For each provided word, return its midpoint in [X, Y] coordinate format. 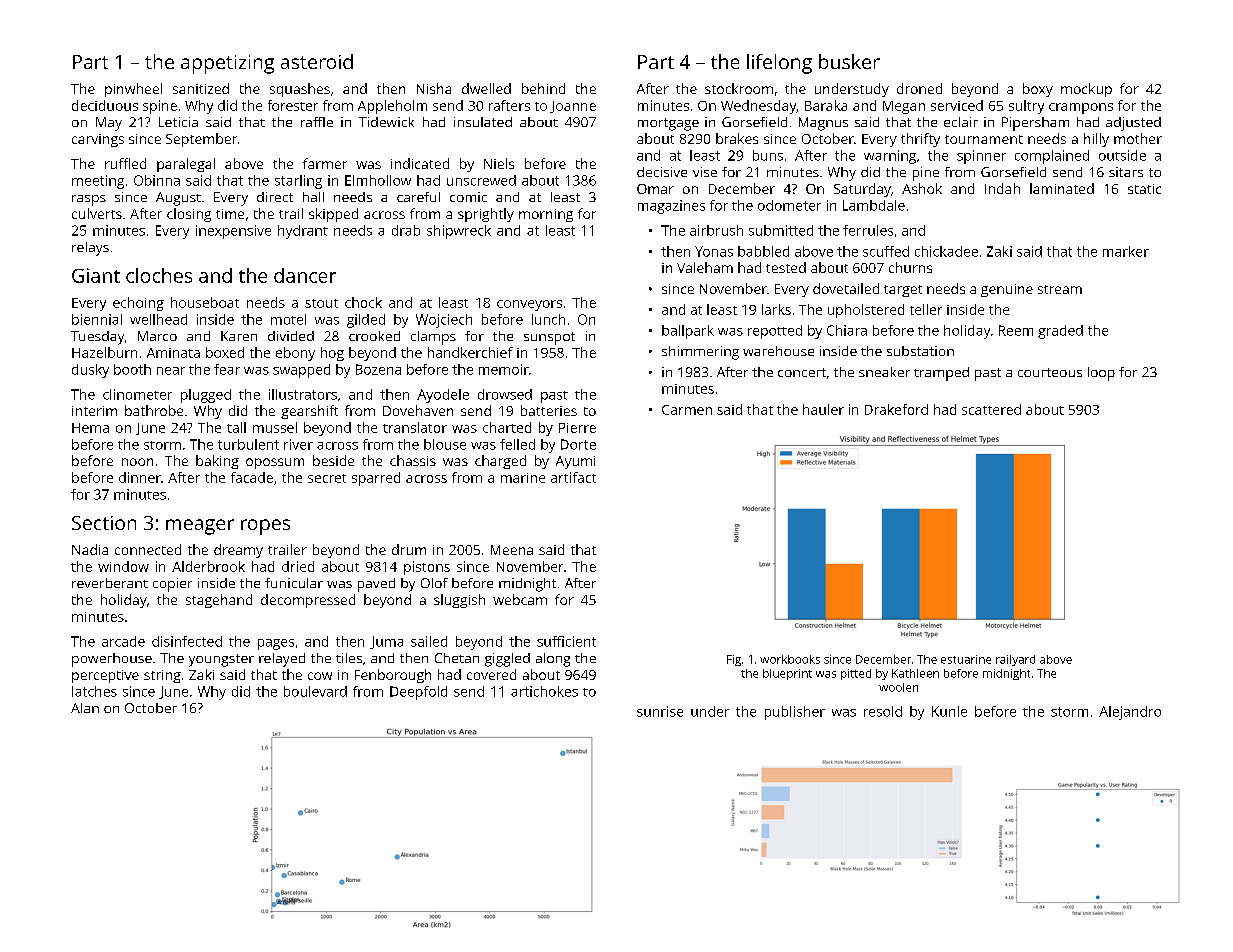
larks [776, 309]
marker [1126, 251]
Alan [85, 708]
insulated [483, 122]
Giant [96, 275]
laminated [1062, 188]
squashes [300, 90]
